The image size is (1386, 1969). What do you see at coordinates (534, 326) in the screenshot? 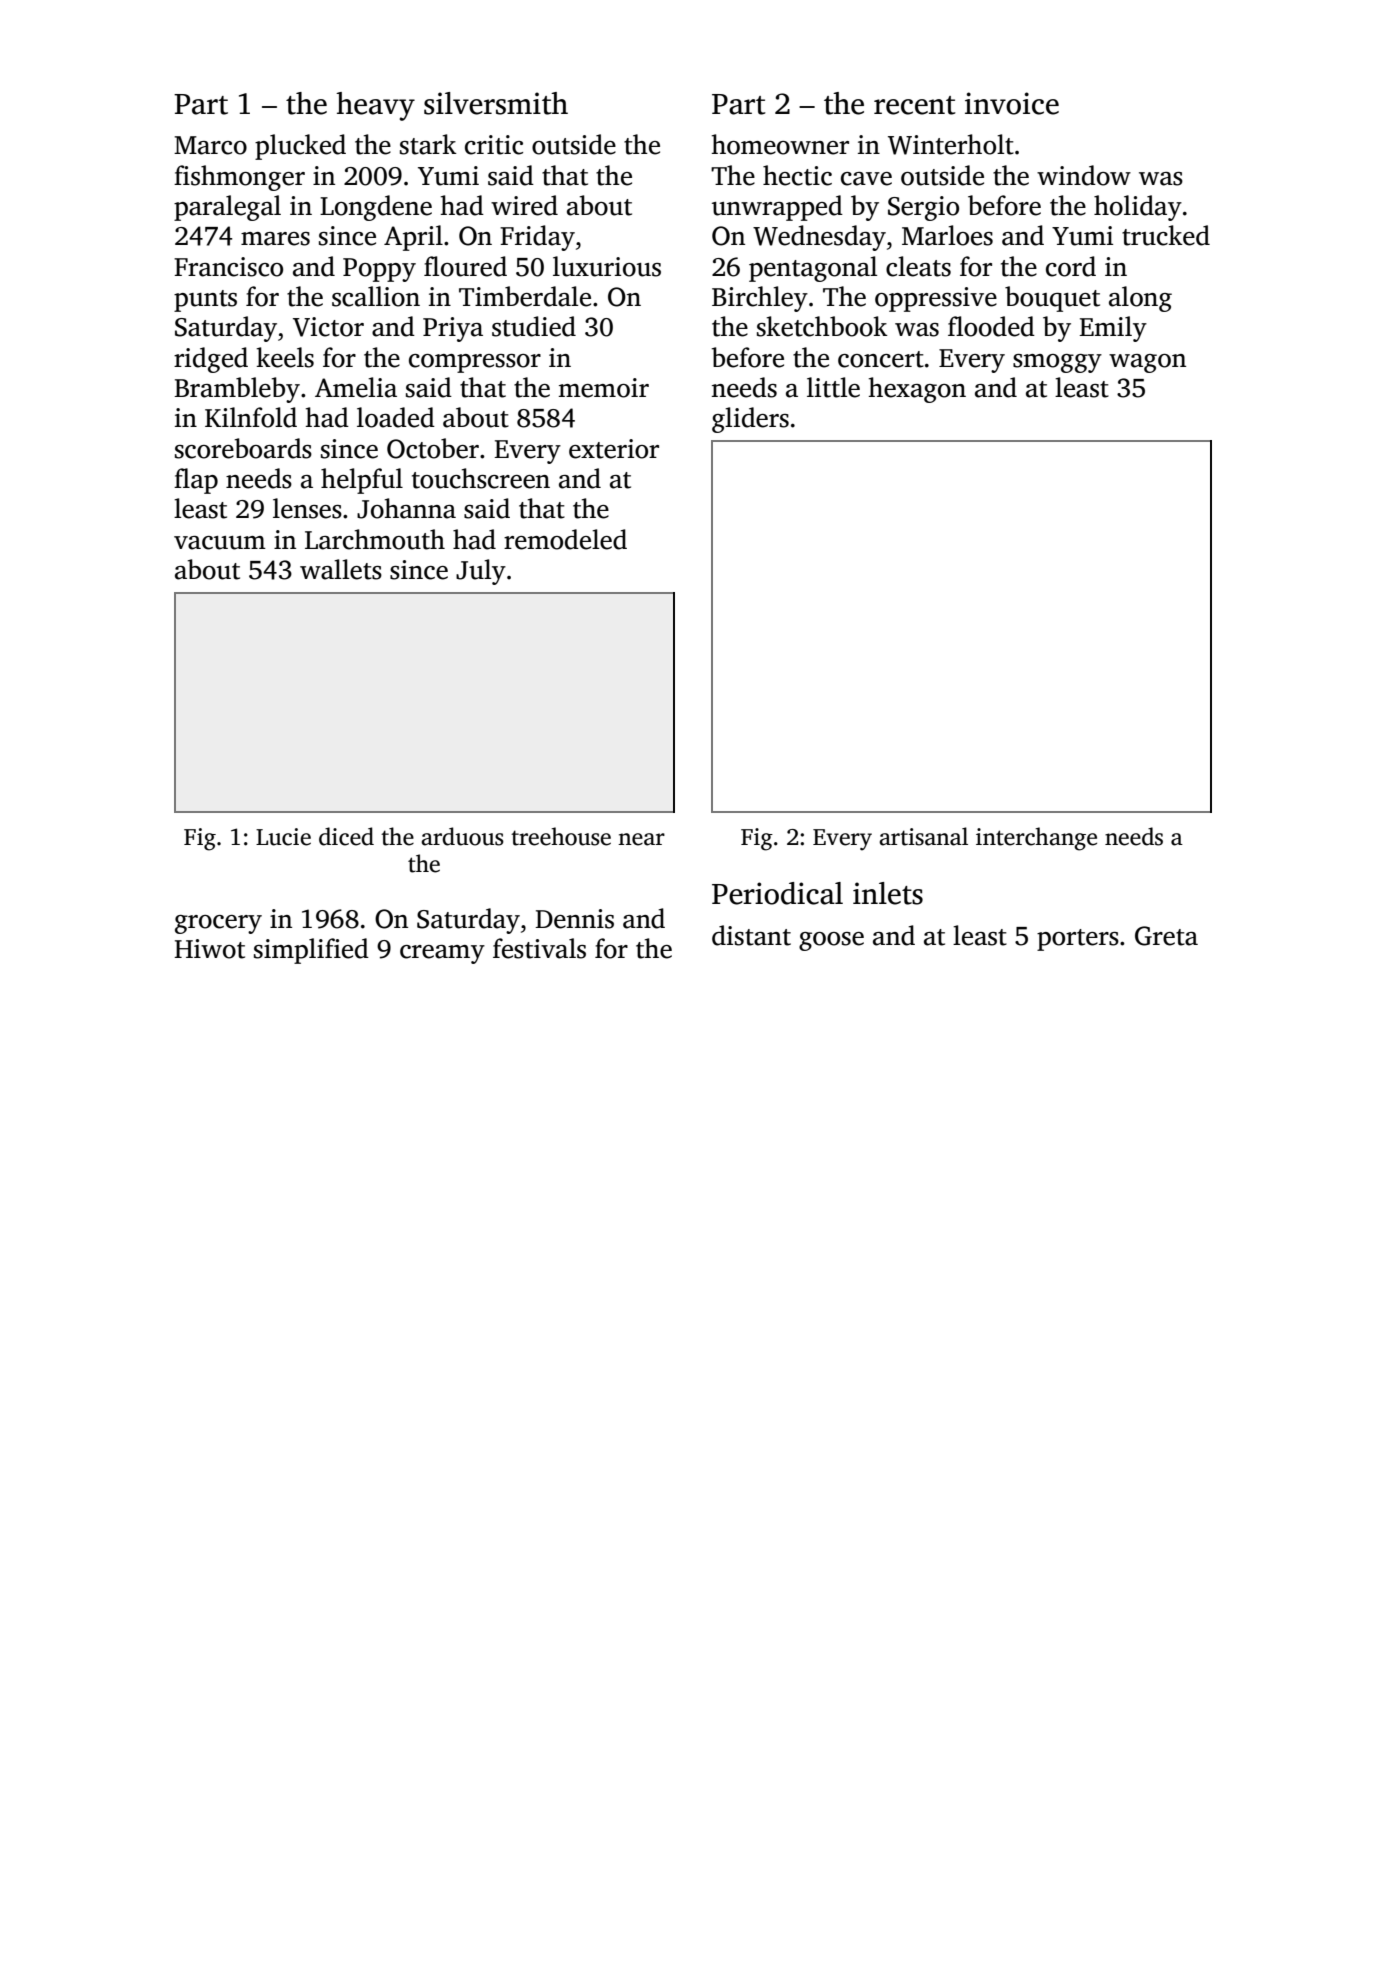
I see `studied` at bounding box center [534, 326].
